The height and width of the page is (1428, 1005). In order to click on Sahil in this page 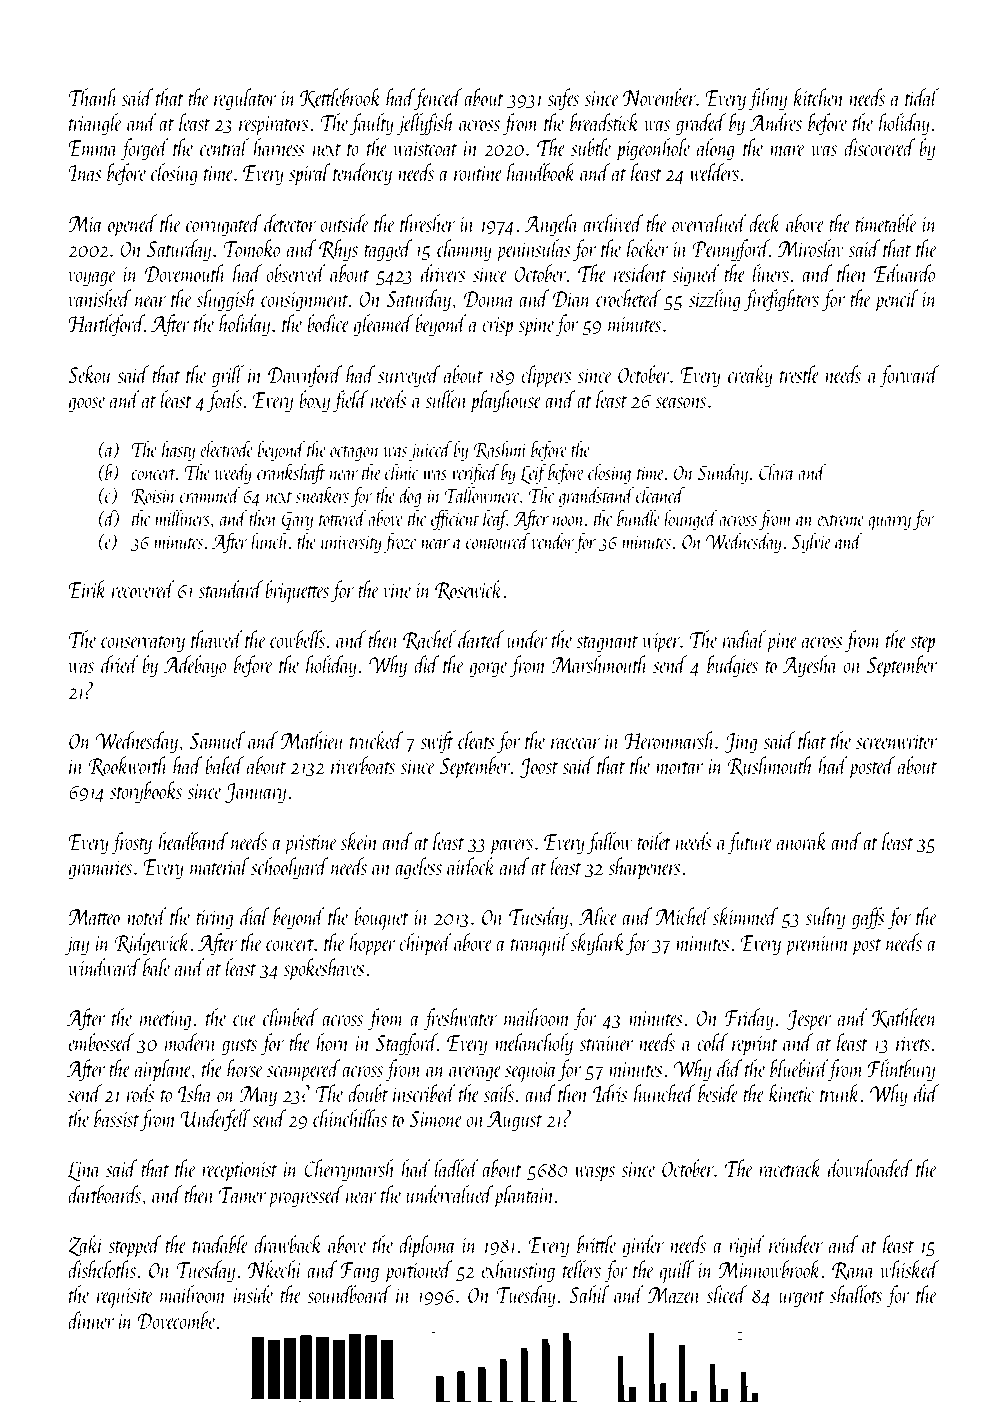, I will do `click(589, 1294)`.
